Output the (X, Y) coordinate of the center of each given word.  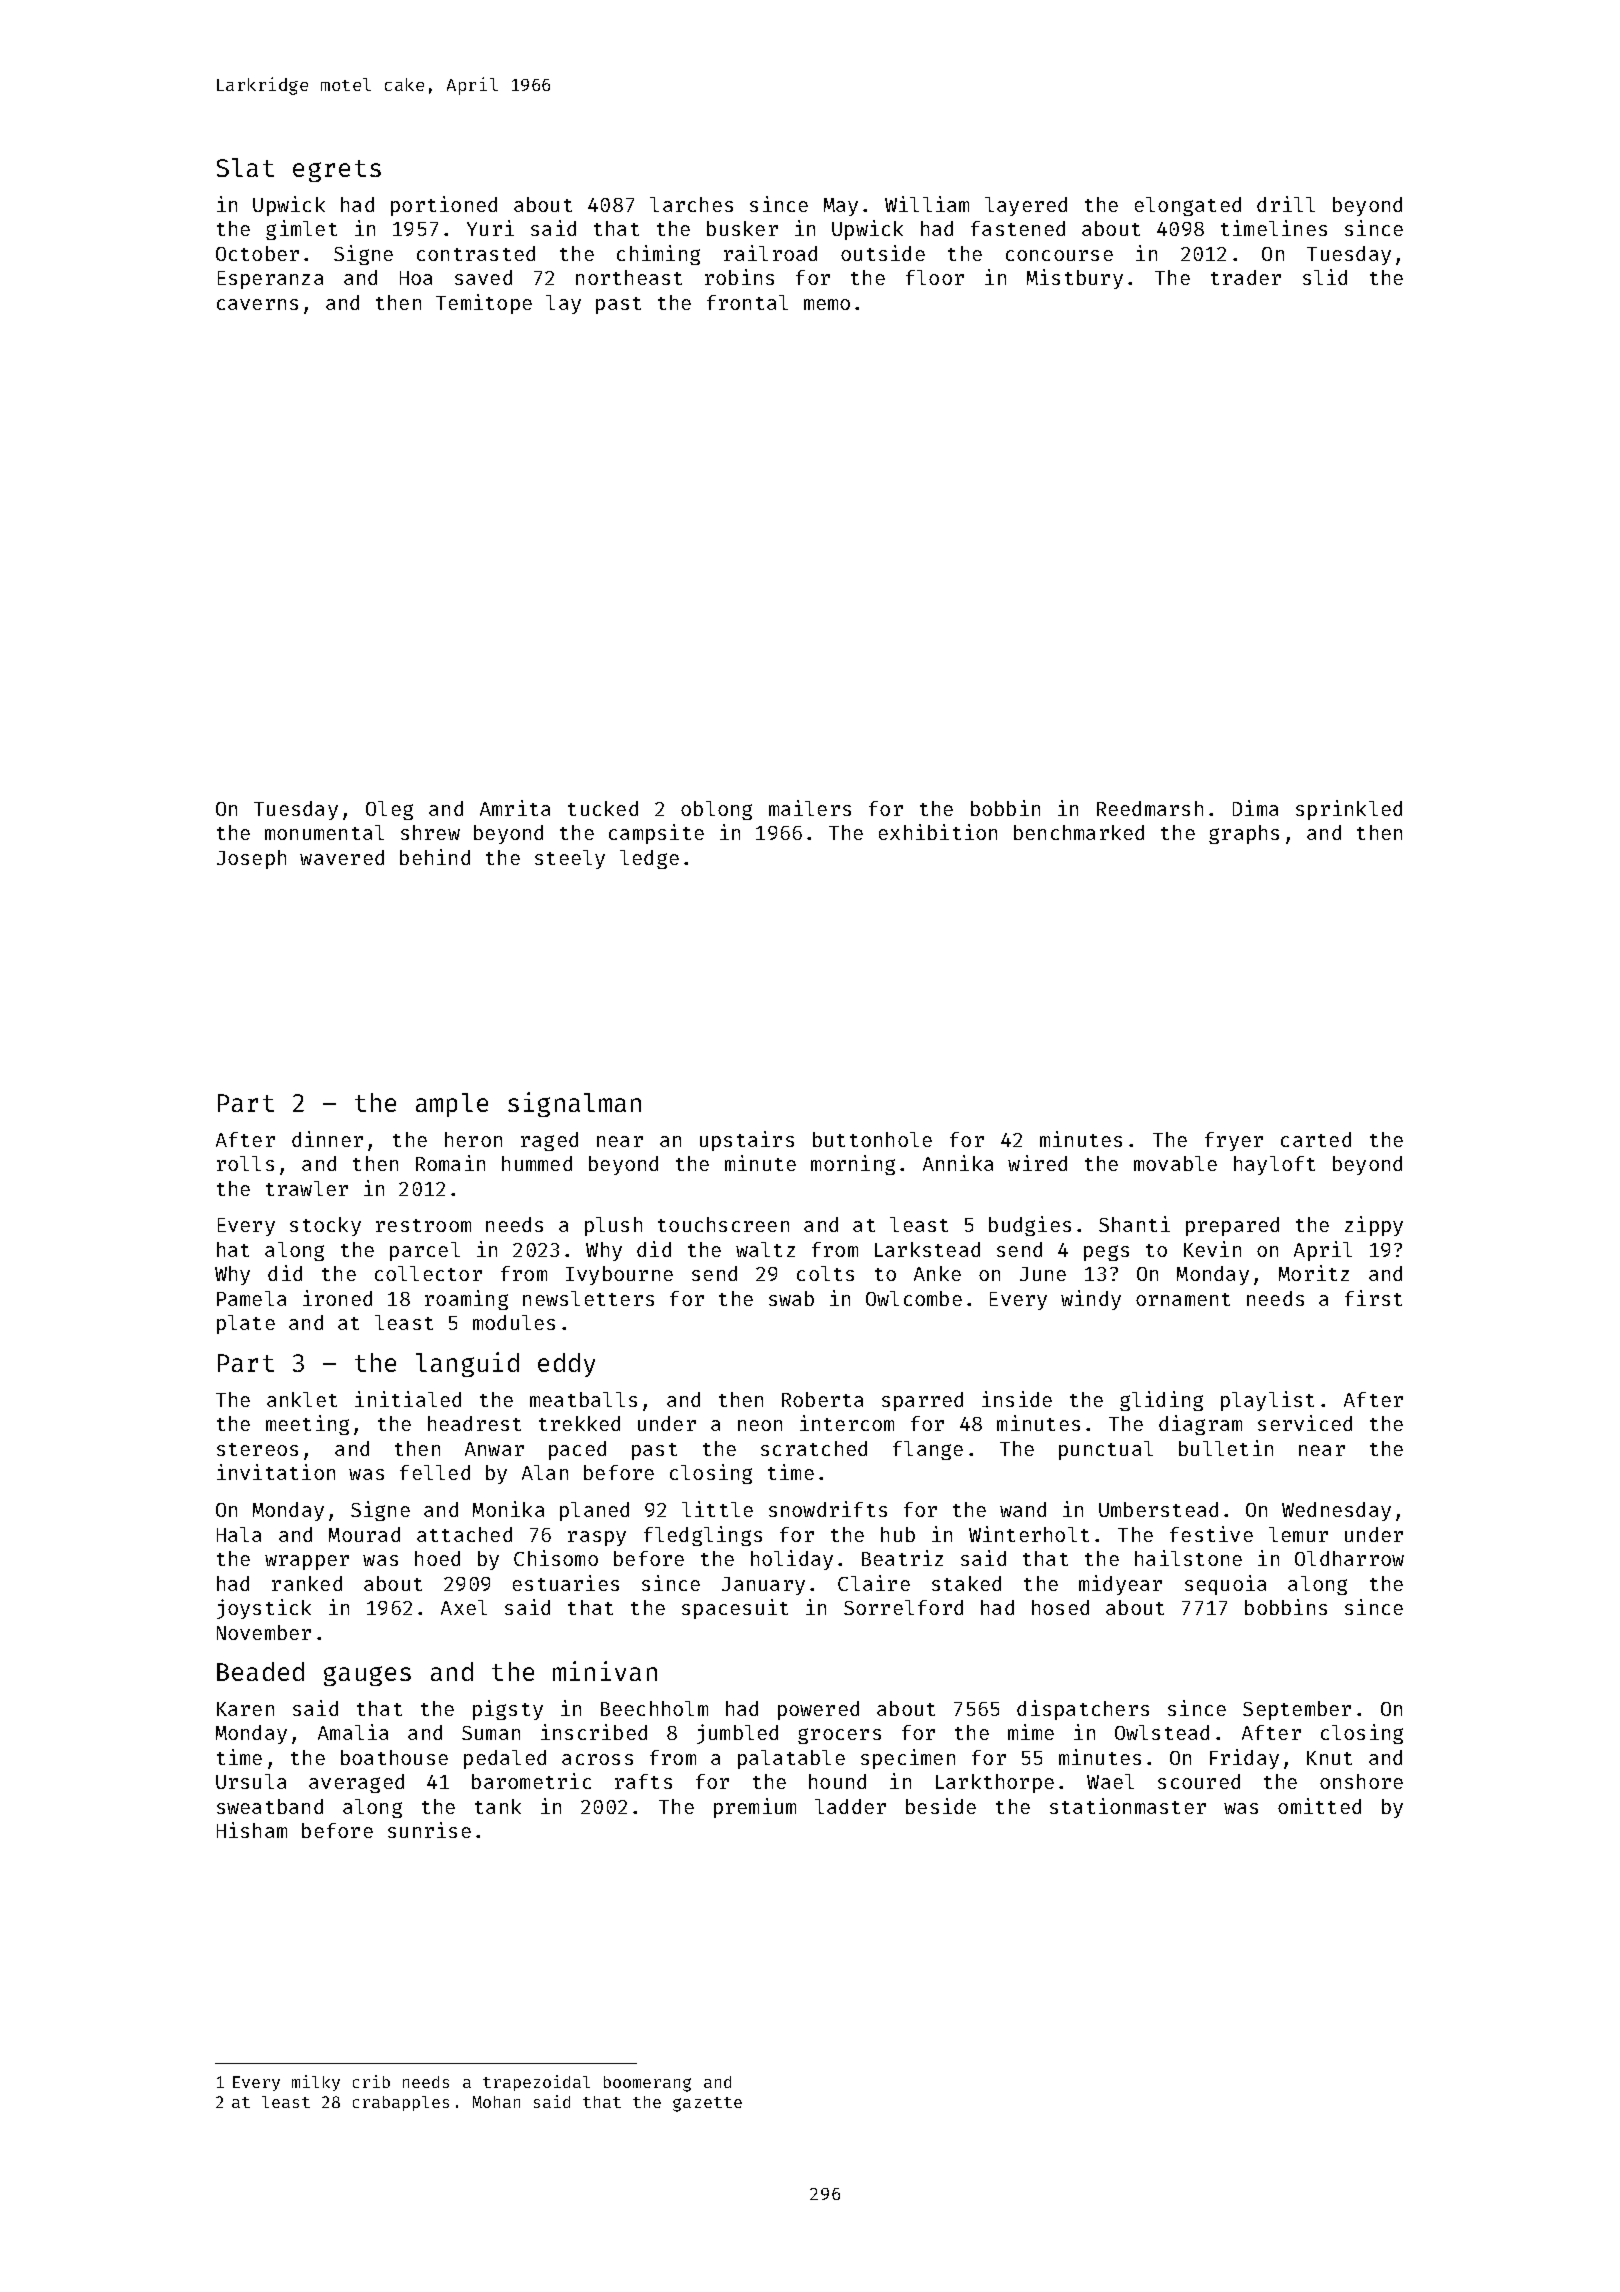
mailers (810, 808)
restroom (423, 1225)
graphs (1244, 834)
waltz (765, 1249)
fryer (1234, 1141)
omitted (1319, 1806)
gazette (707, 2104)
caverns (257, 304)
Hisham (252, 1830)
